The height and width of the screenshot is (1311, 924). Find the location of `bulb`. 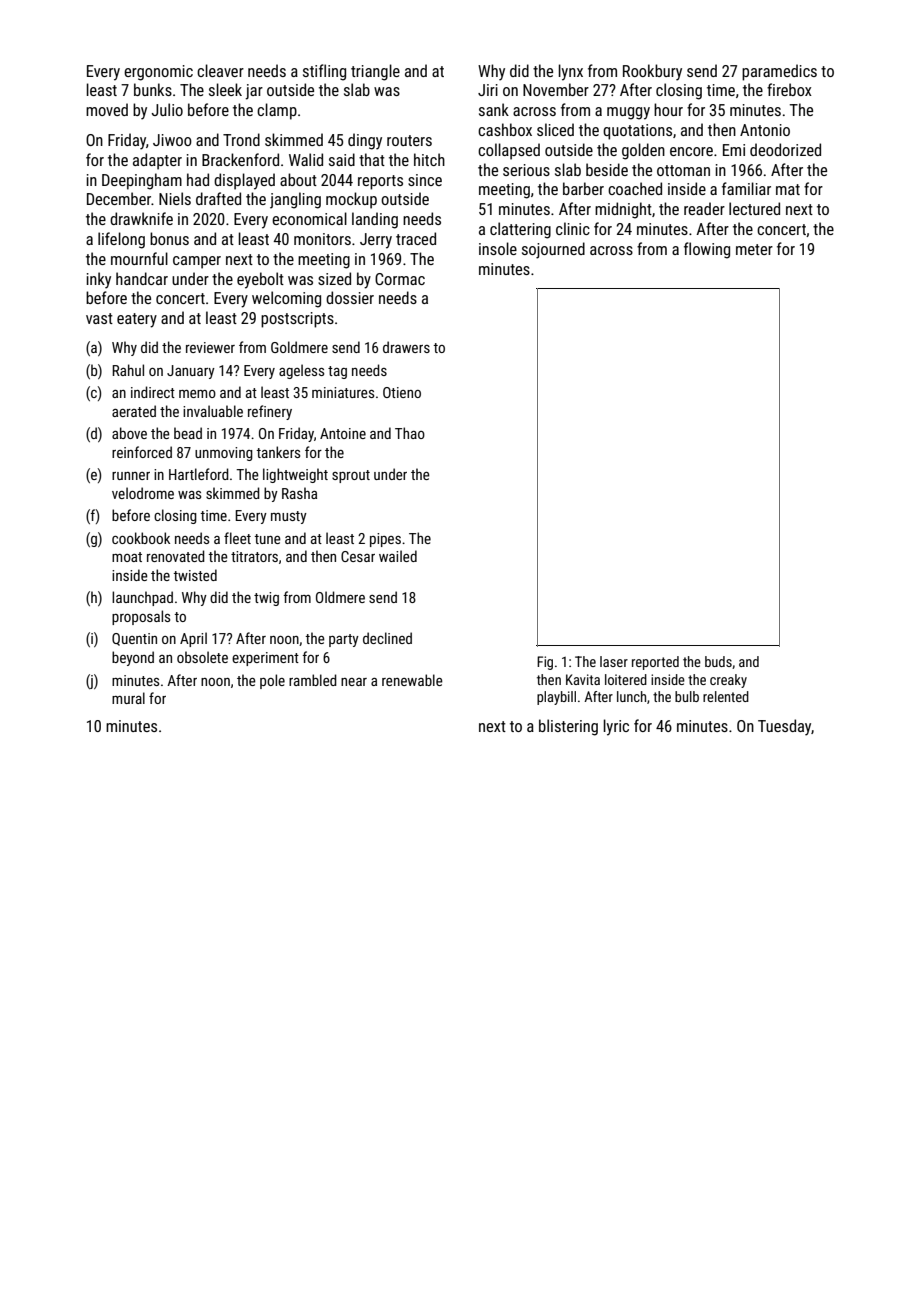

bulb is located at coordinates (687, 696).
